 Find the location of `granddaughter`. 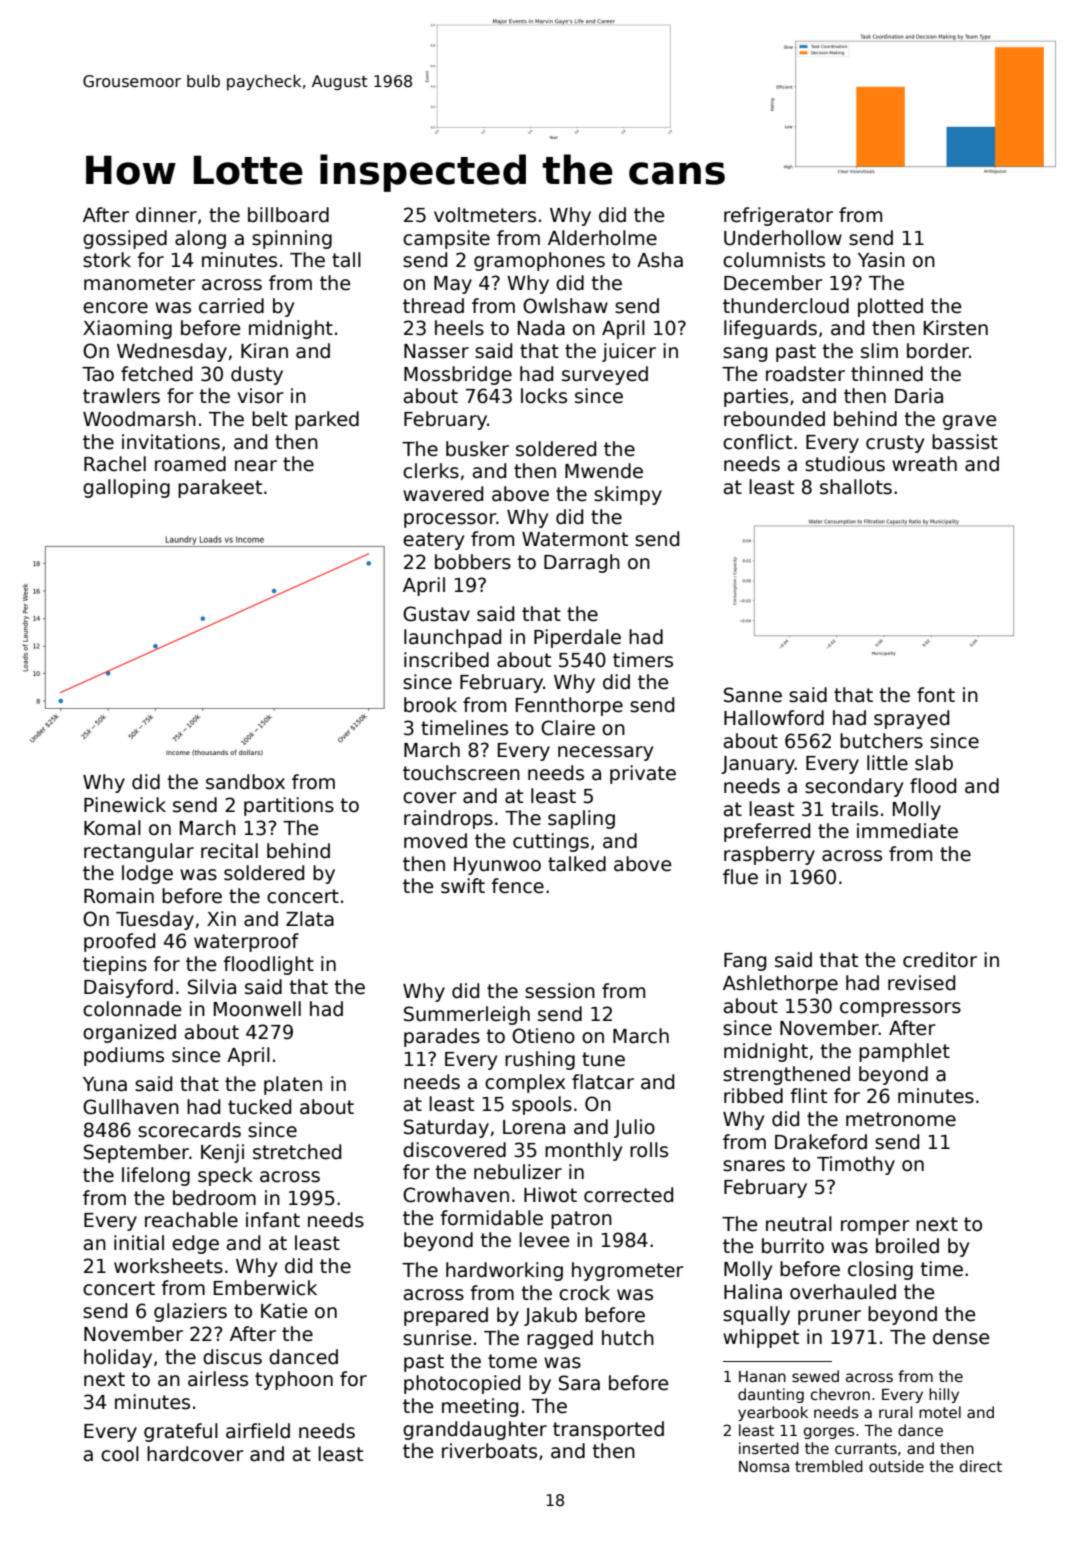

granddaughter is located at coordinates (475, 1430).
